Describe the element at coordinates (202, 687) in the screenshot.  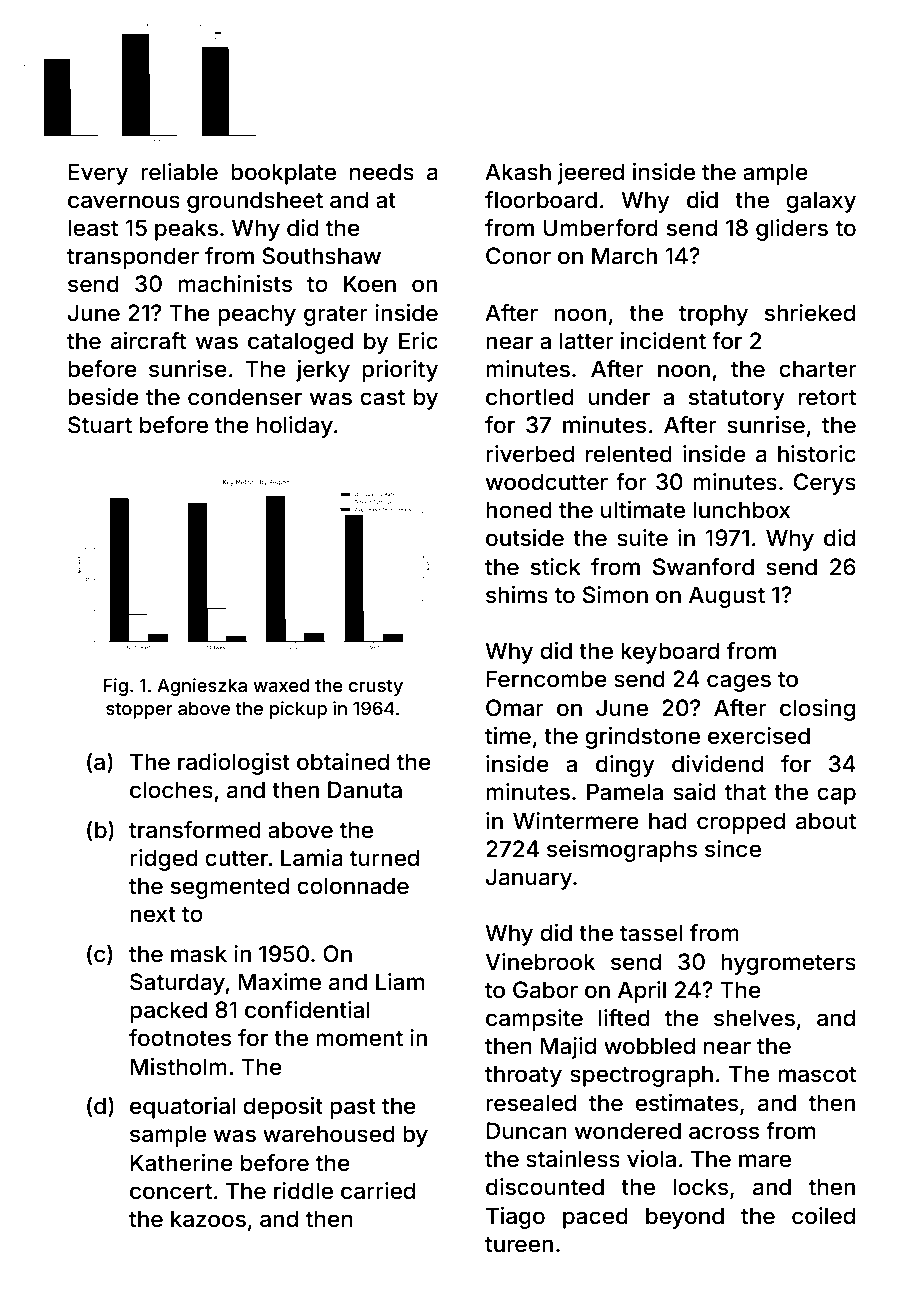
I see `Agnieszka` at that location.
